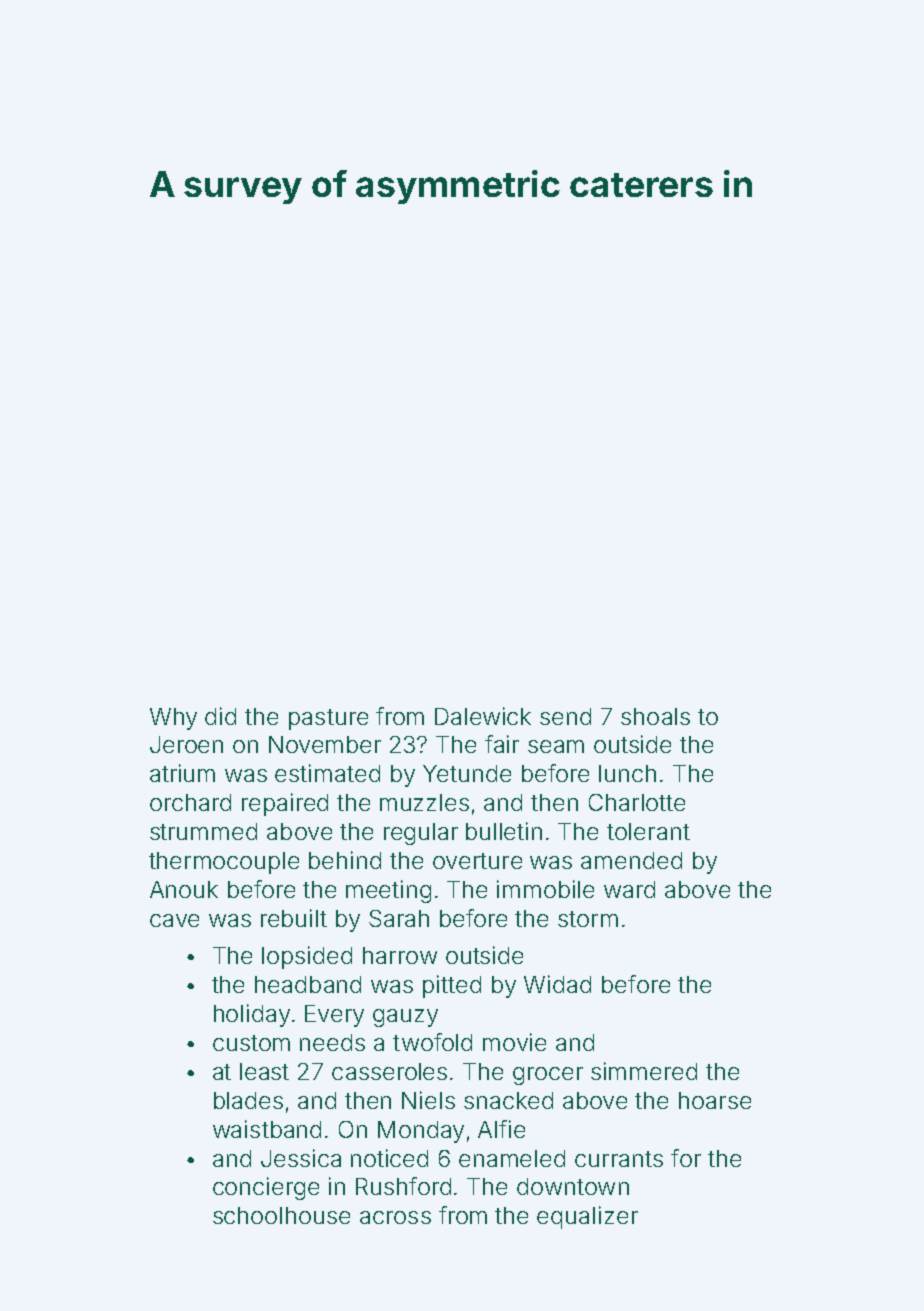 The height and width of the document is (1311, 924). I want to click on Jessica, so click(301, 1158).
